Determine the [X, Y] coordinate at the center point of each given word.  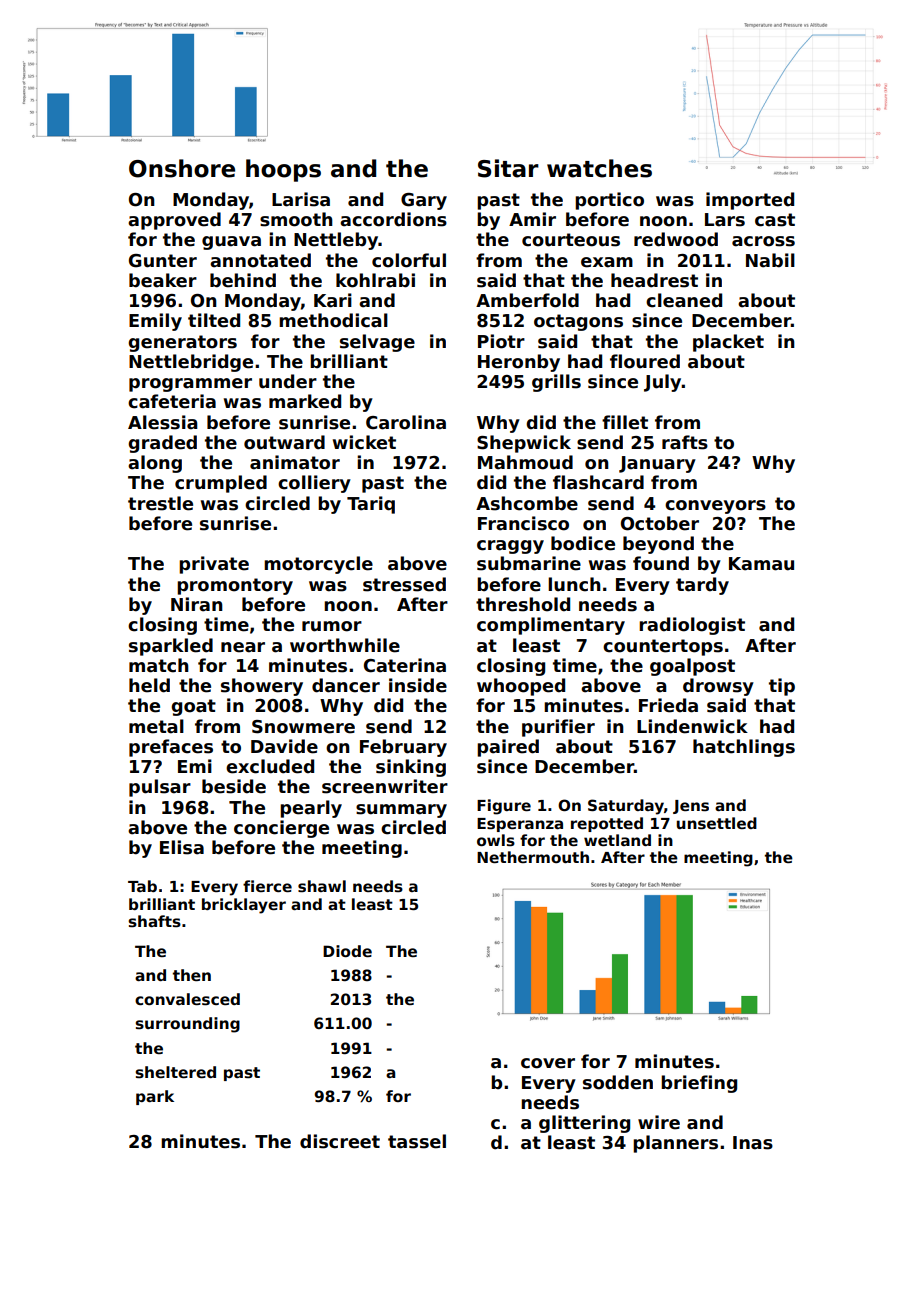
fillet [625, 422]
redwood [676, 239]
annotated [260, 260]
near [243, 647]
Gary [424, 201]
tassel [417, 1141]
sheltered [176, 1072]
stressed [404, 584]
